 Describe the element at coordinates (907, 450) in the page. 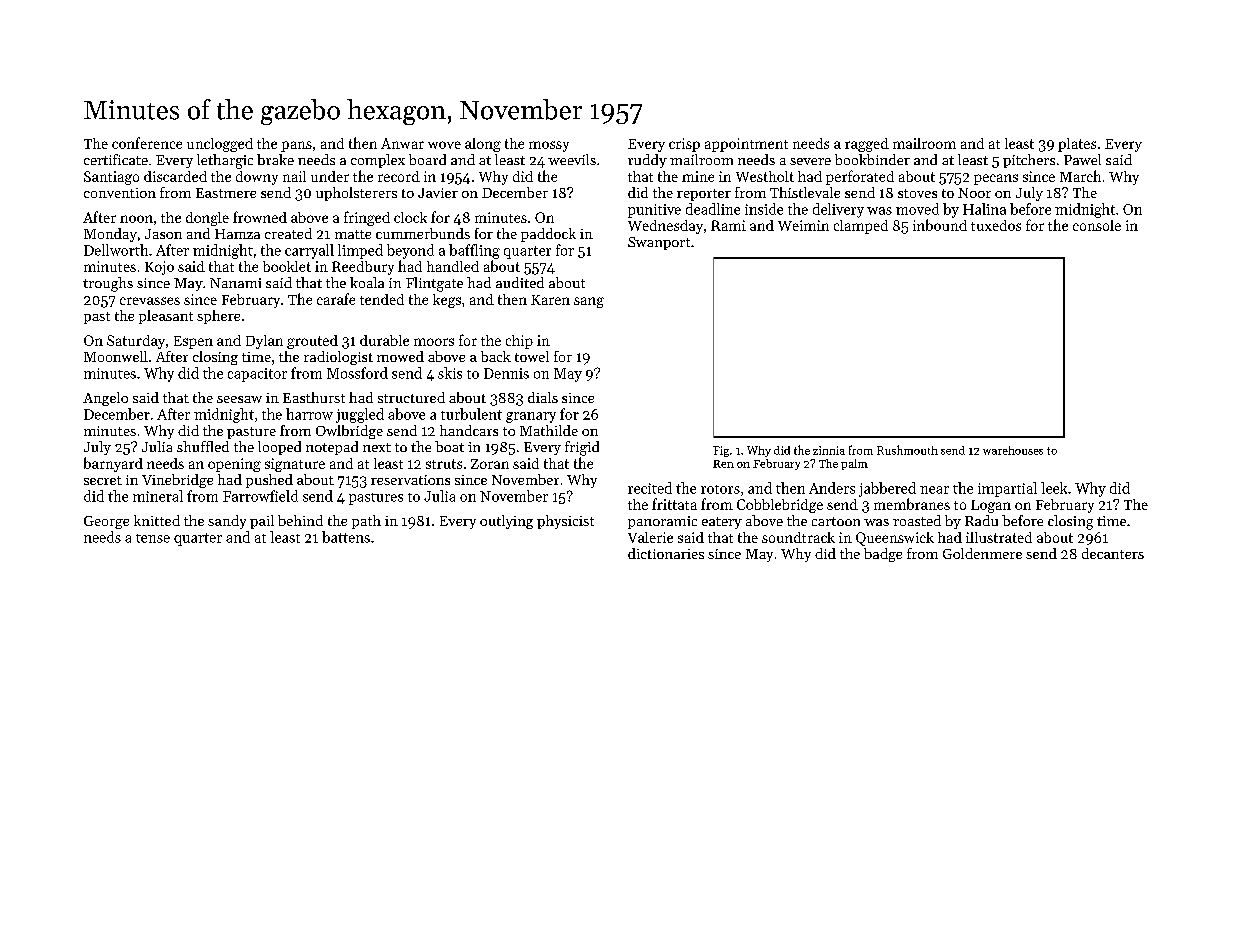

I see `Rushmouth` at that location.
